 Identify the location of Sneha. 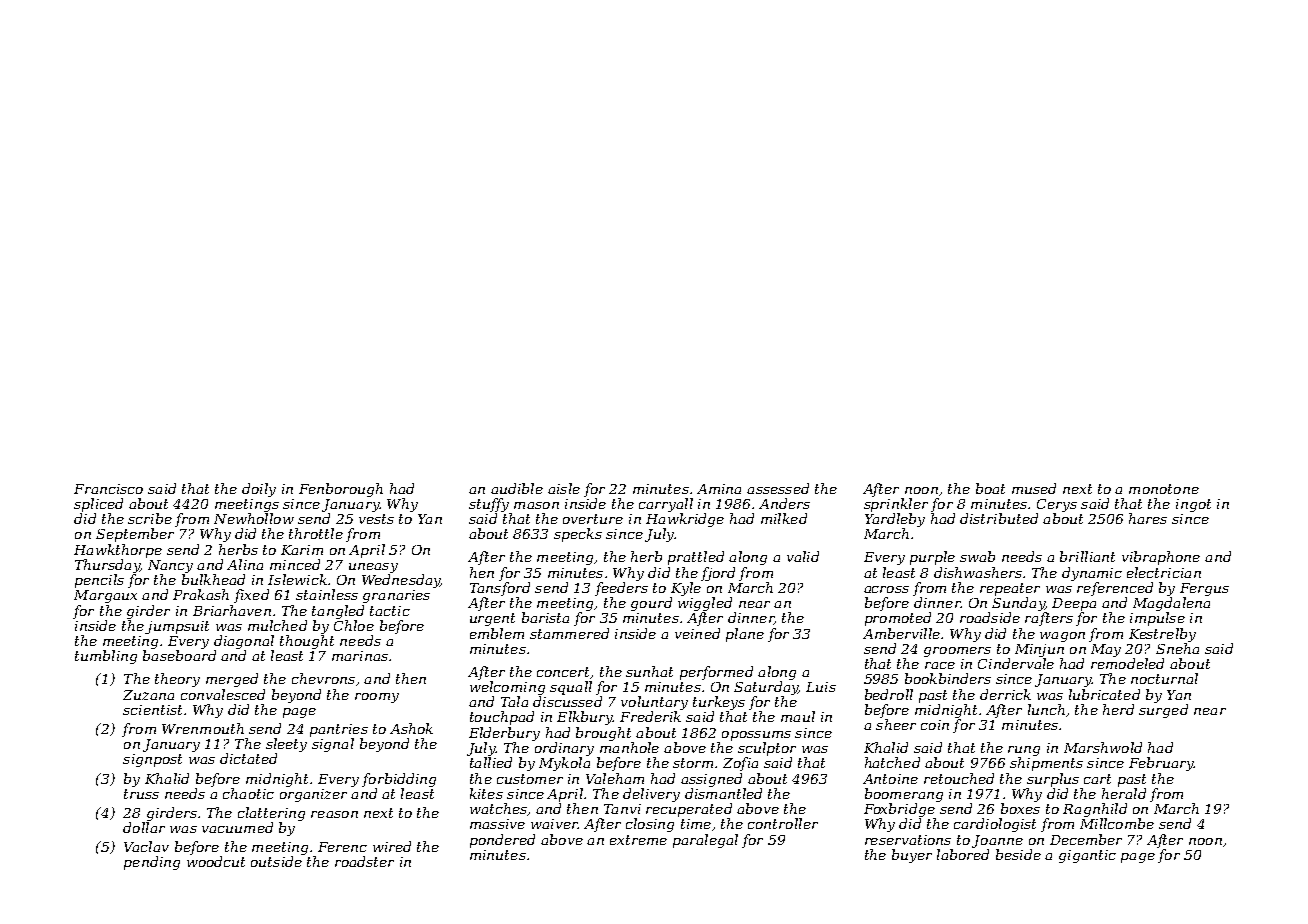
(1177, 648).
